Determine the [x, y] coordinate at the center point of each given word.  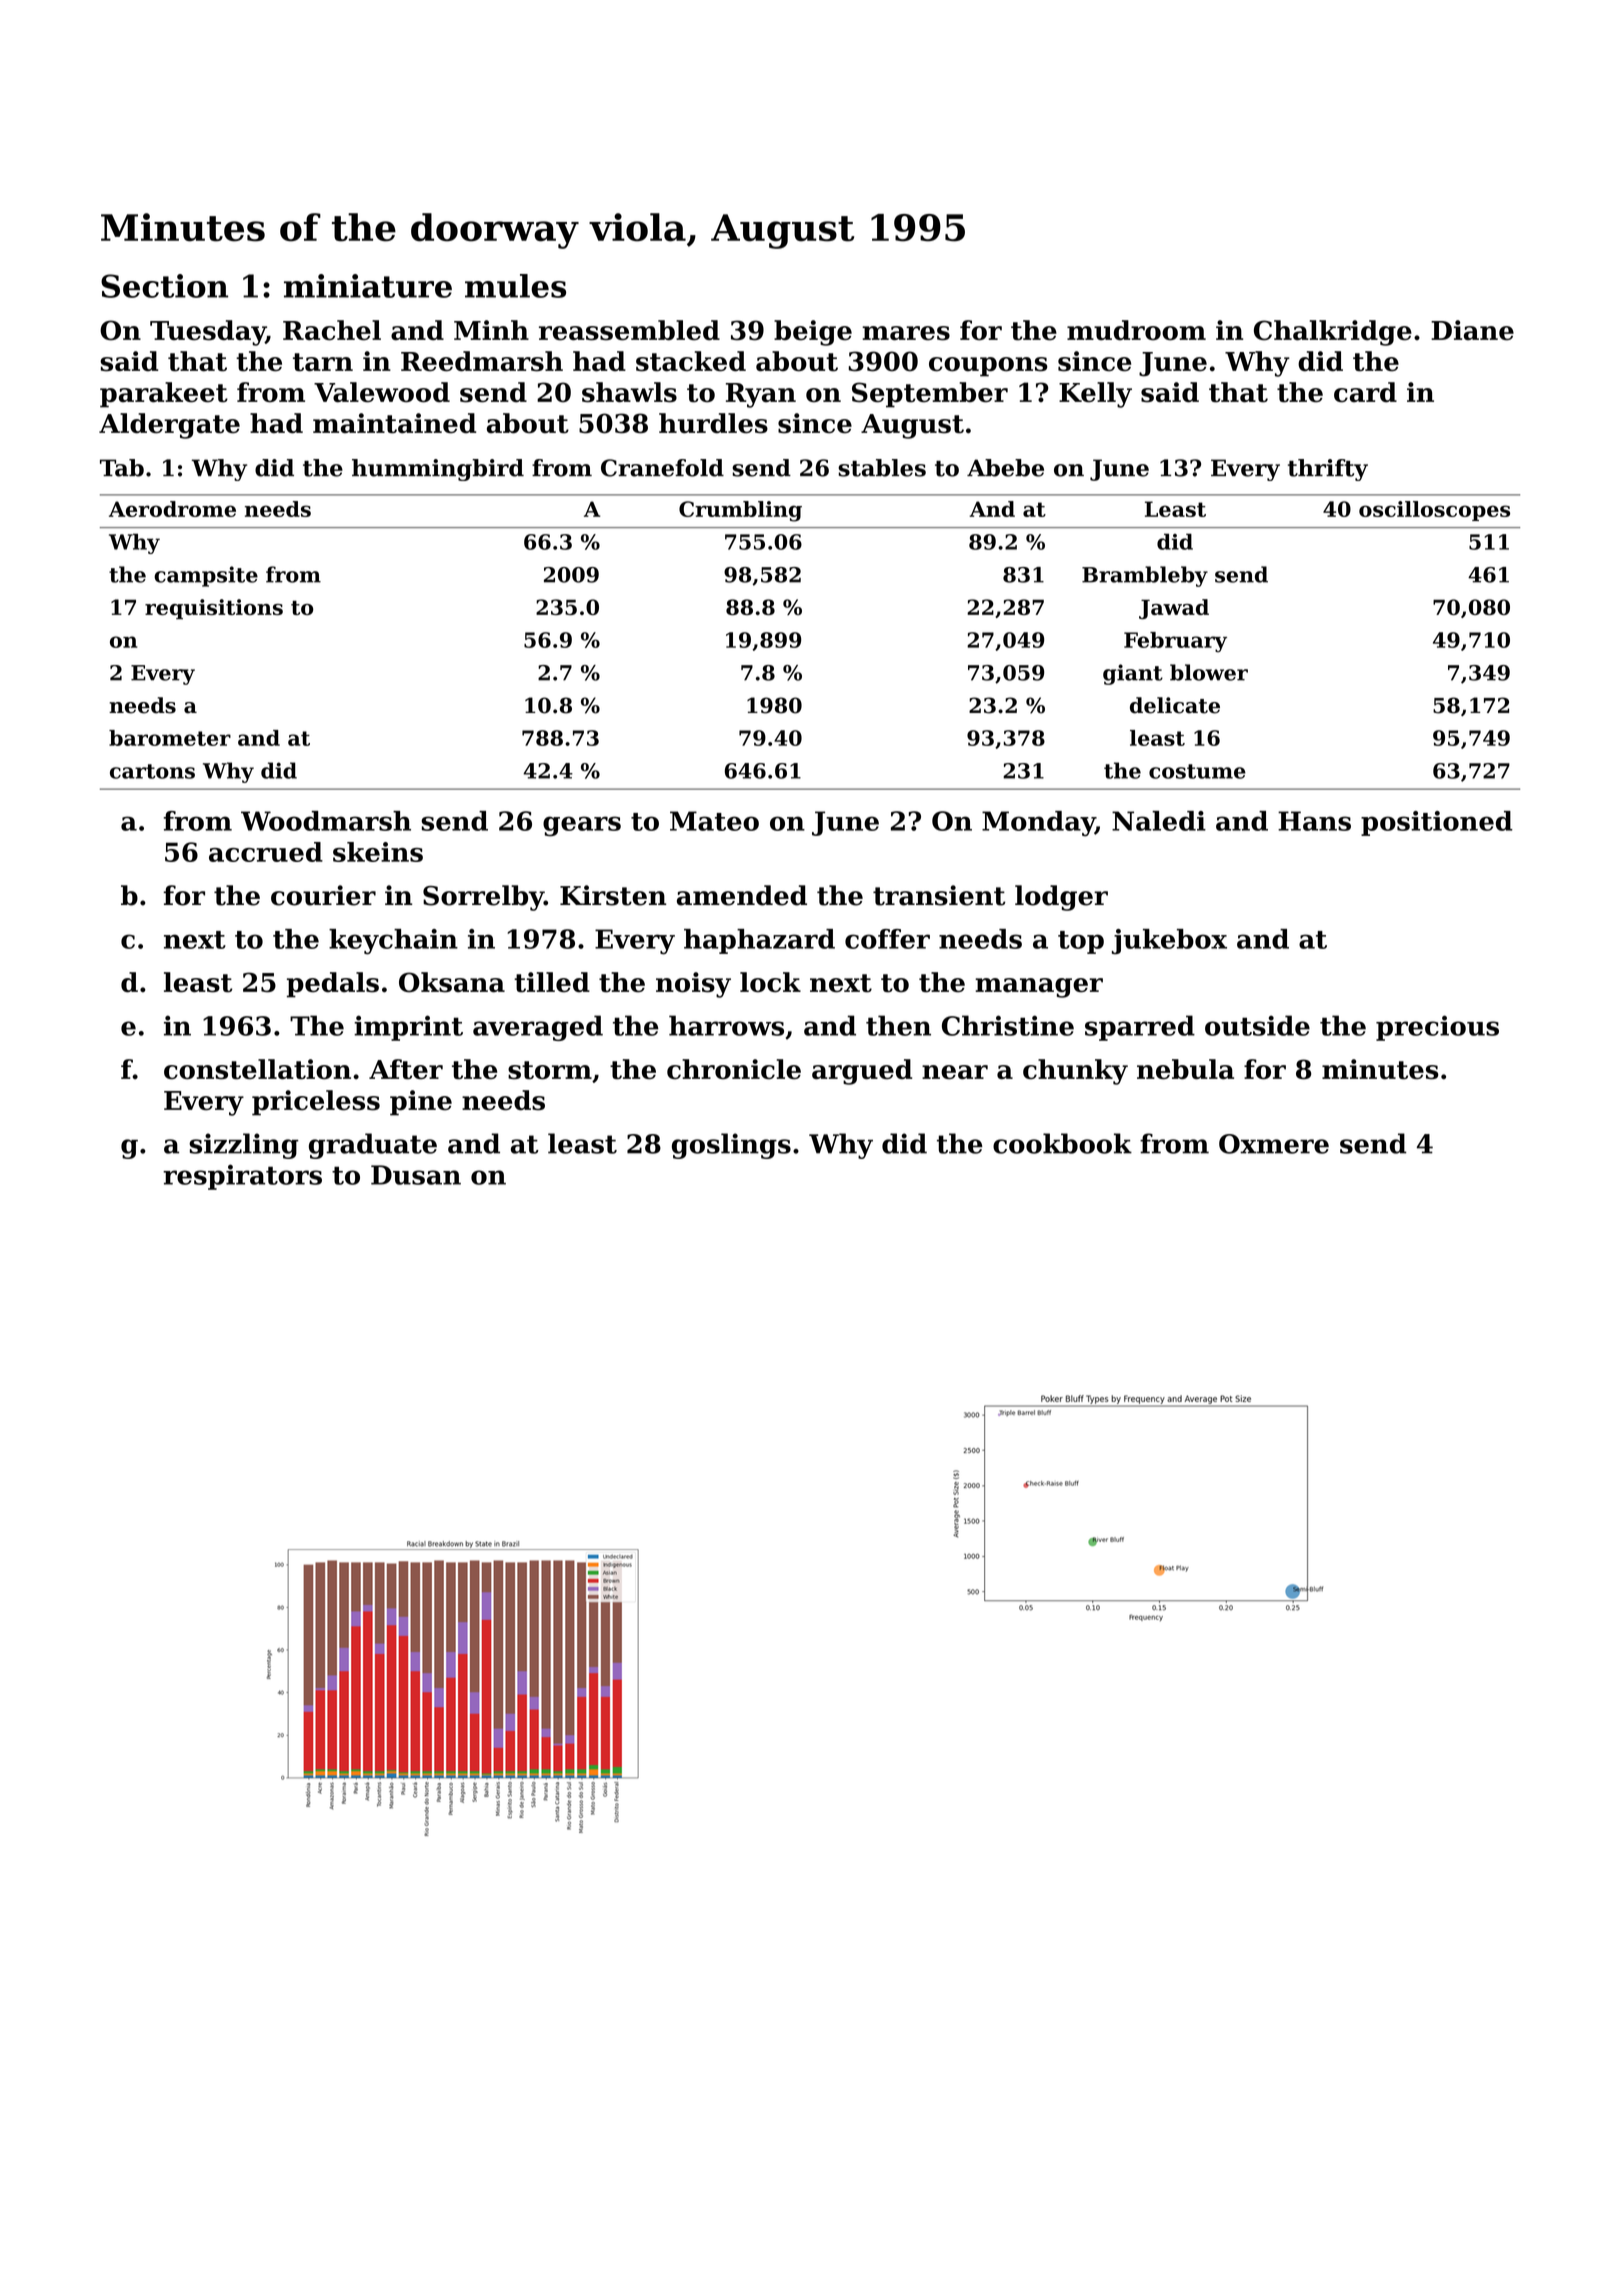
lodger [1061, 898]
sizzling [244, 1146]
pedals [333, 985]
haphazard [759, 941]
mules [515, 286]
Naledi [1159, 821]
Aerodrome [172, 509]
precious [1437, 1028]
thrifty [1328, 470]
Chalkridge [1333, 333]
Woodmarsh [326, 821]
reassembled [629, 330]
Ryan [761, 395]
